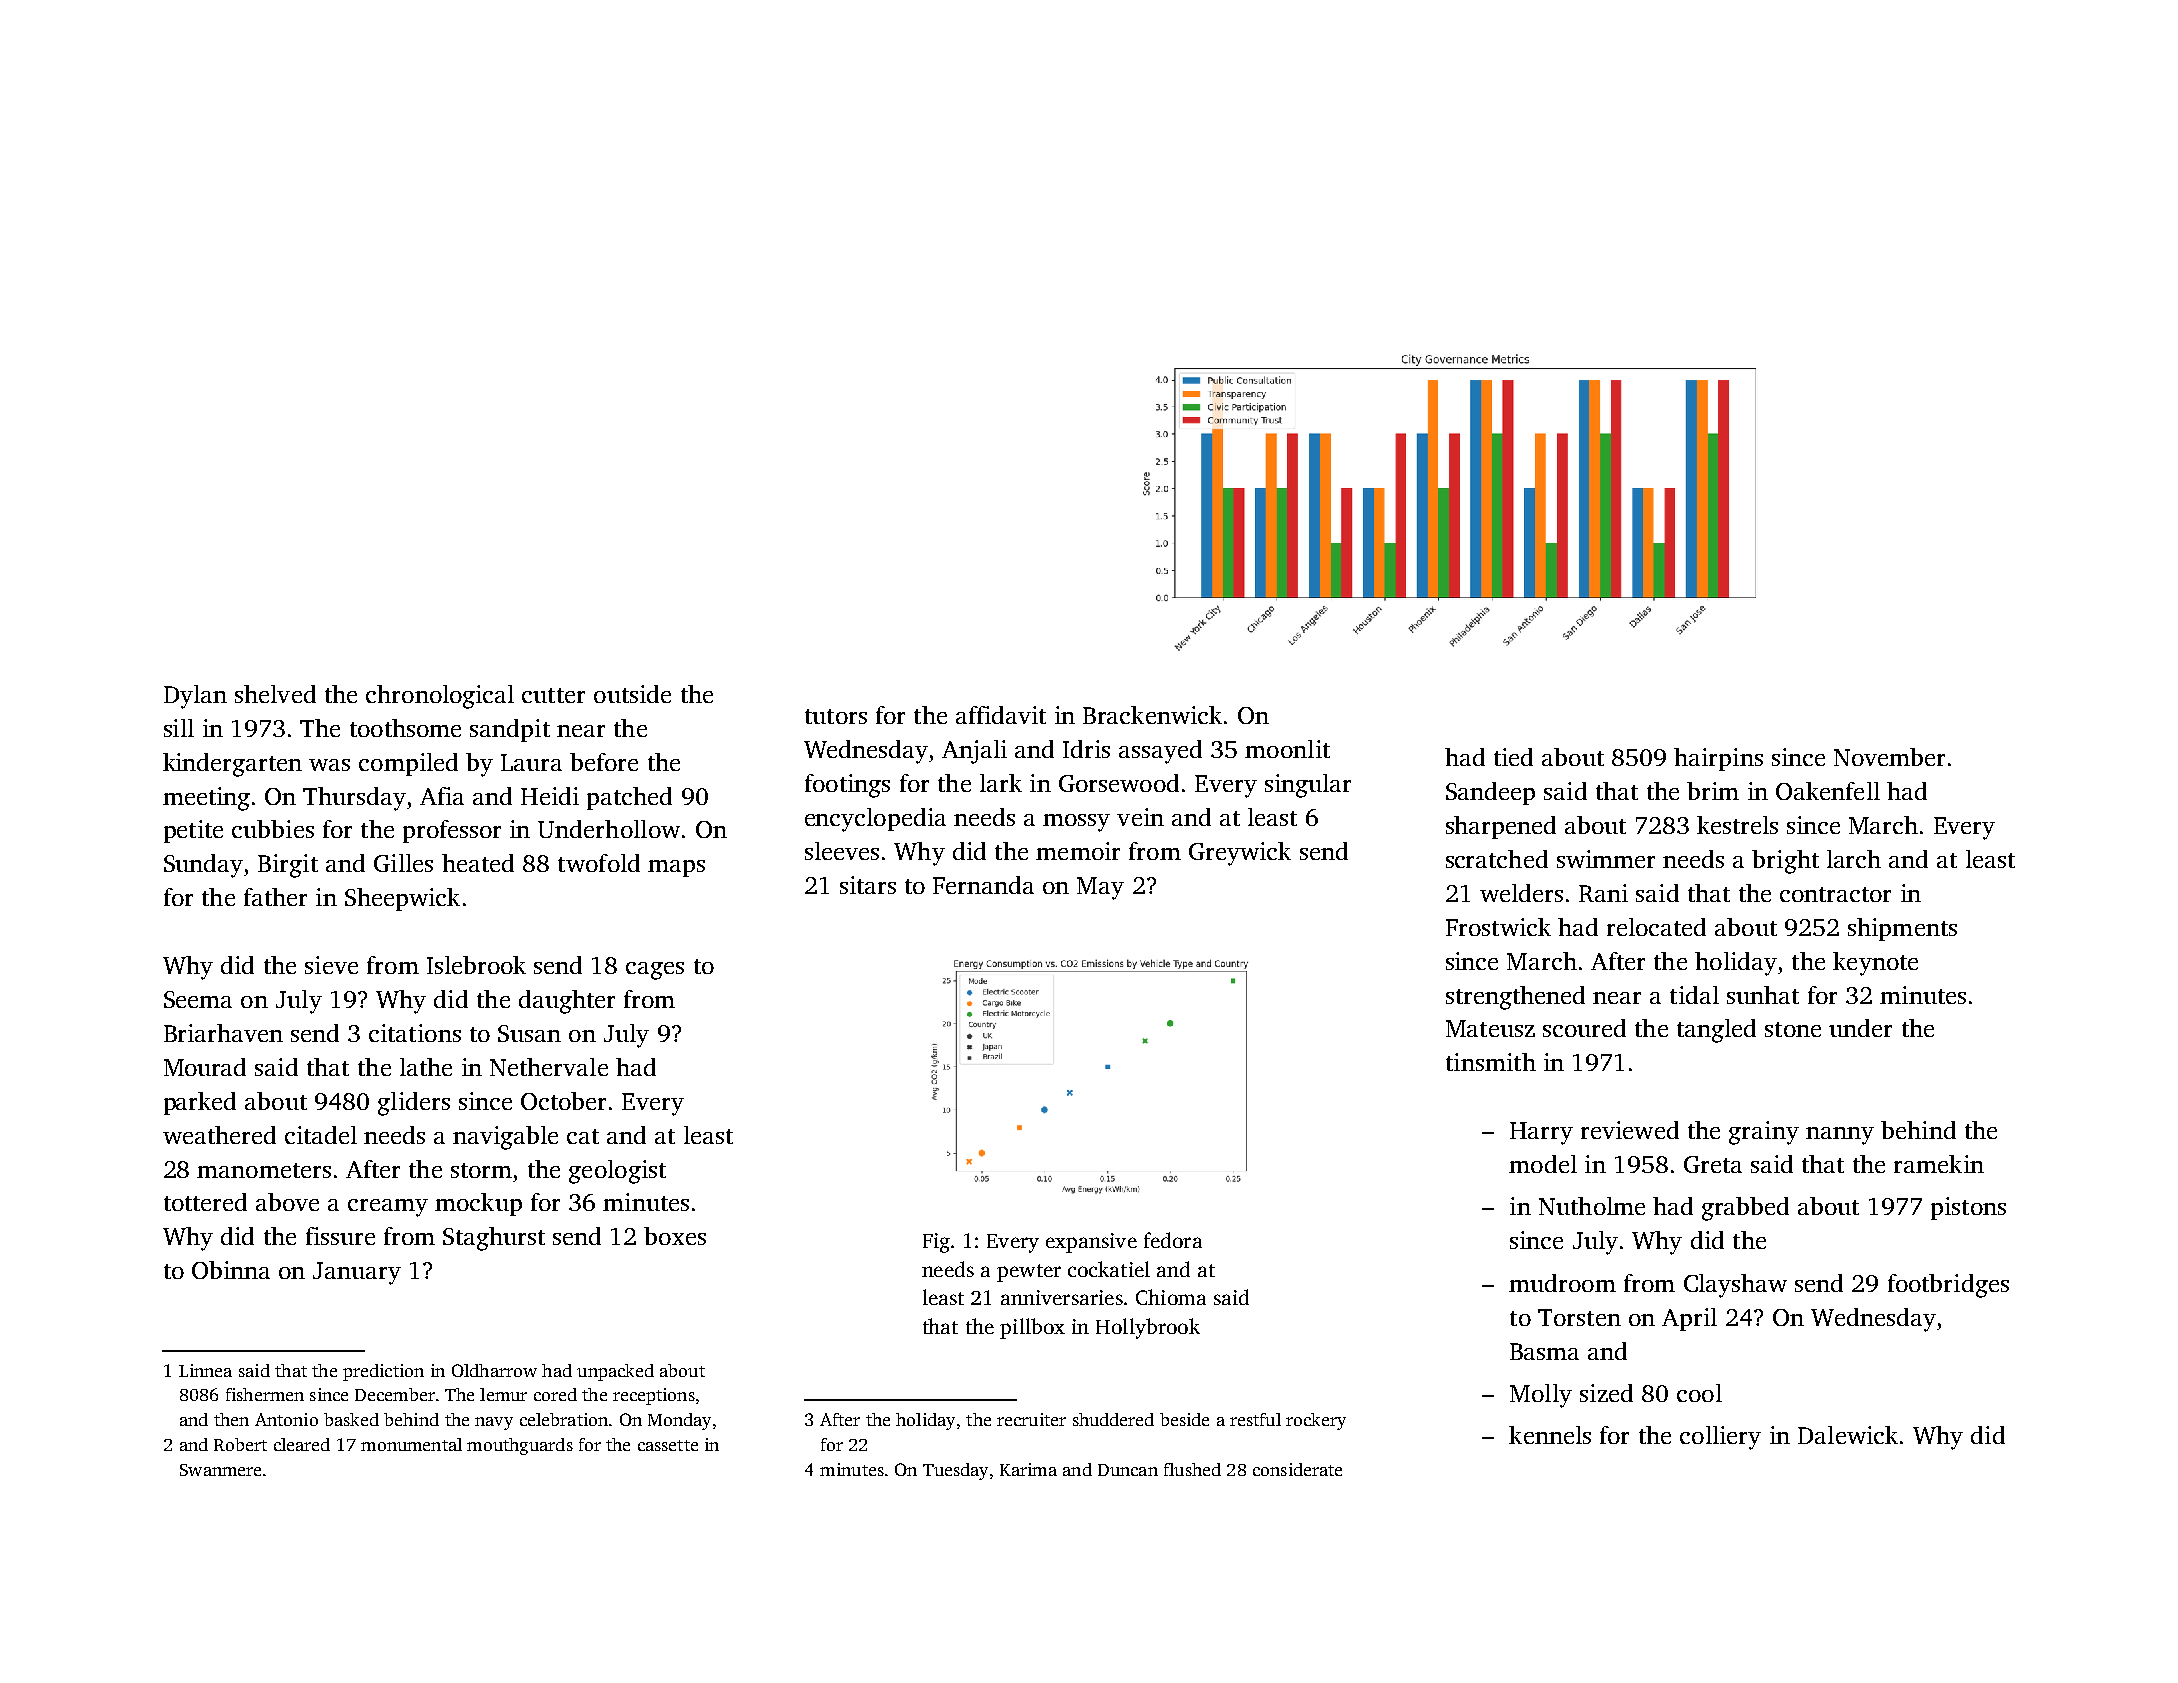 This document has height=1683, width=2178. What do you see at coordinates (1902, 929) in the document?
I see `shipments` at bounding box center [1902, 929].
